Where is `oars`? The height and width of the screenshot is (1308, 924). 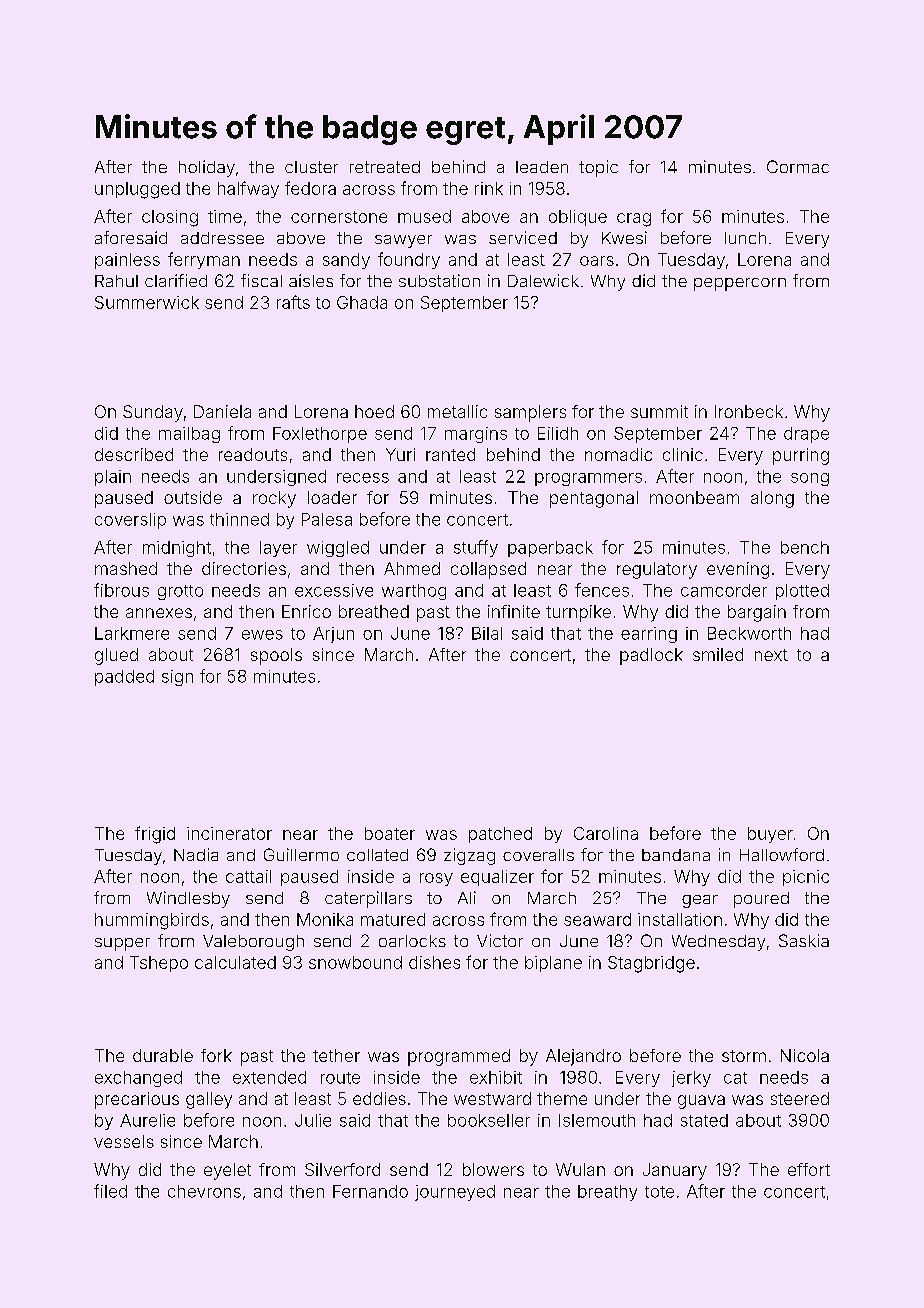
oars is located at coordinates (597, 261).
